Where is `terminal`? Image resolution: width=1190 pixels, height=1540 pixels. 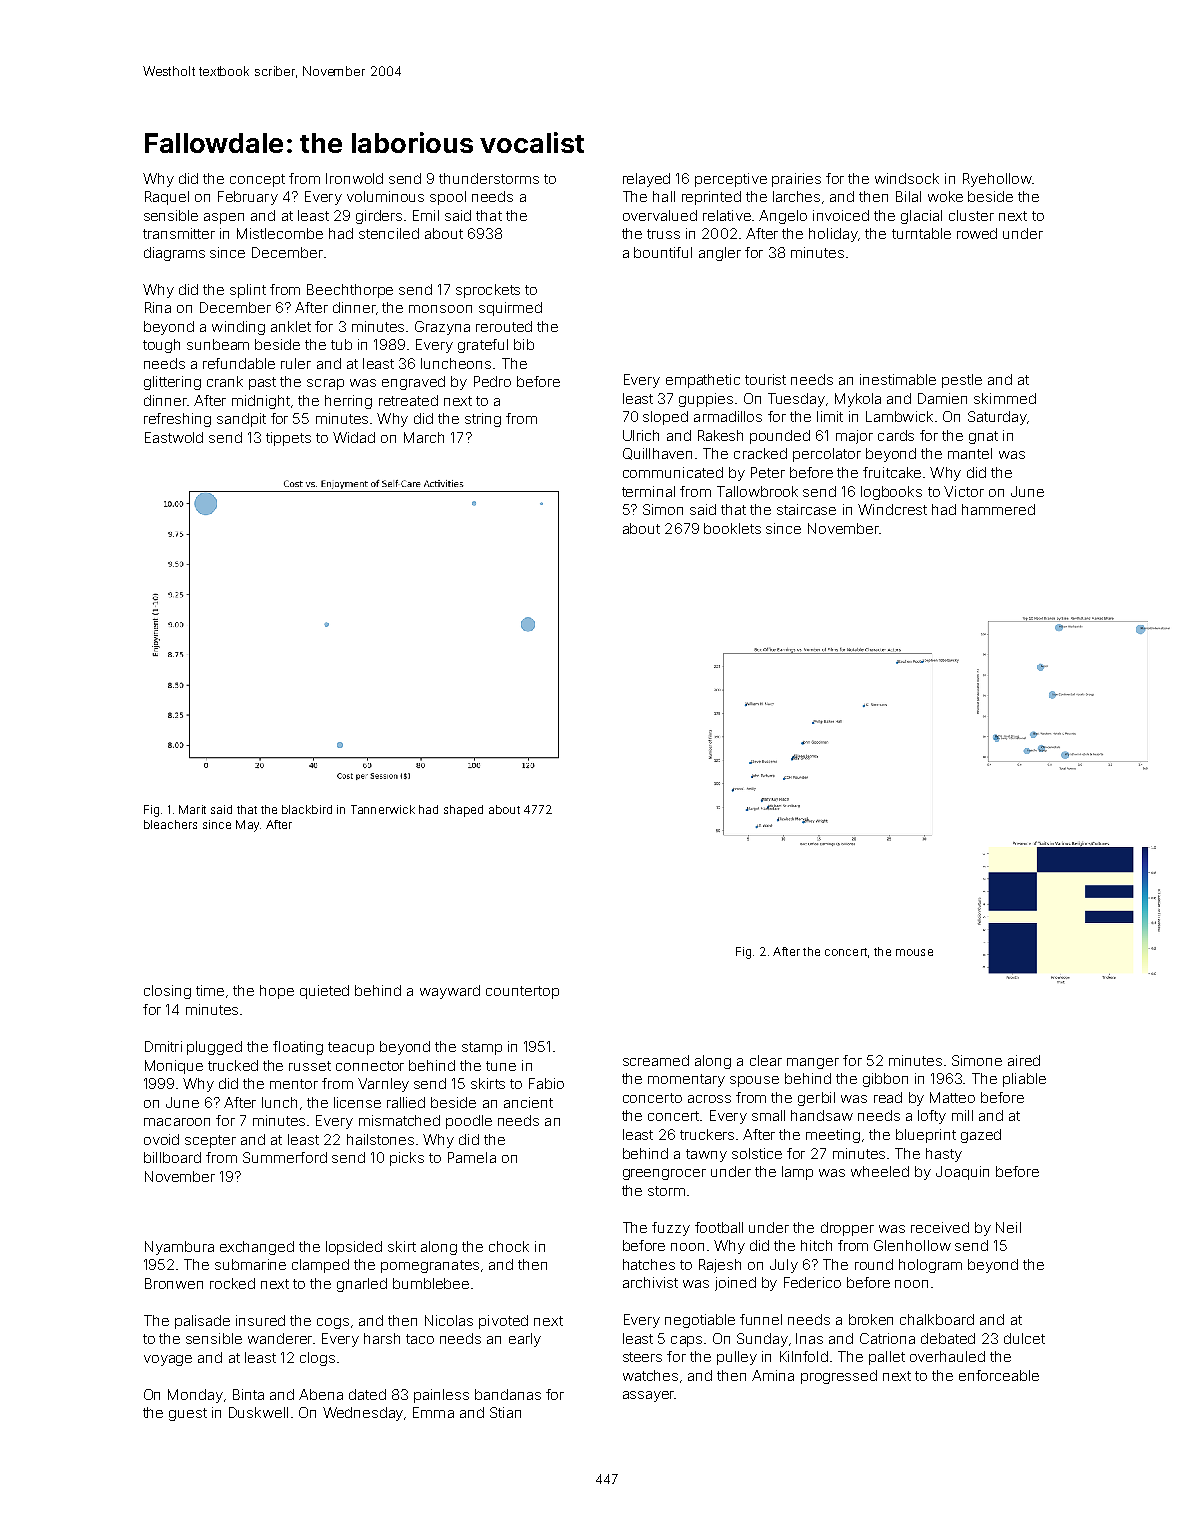
terminal is located at coordinates (648, 491).
